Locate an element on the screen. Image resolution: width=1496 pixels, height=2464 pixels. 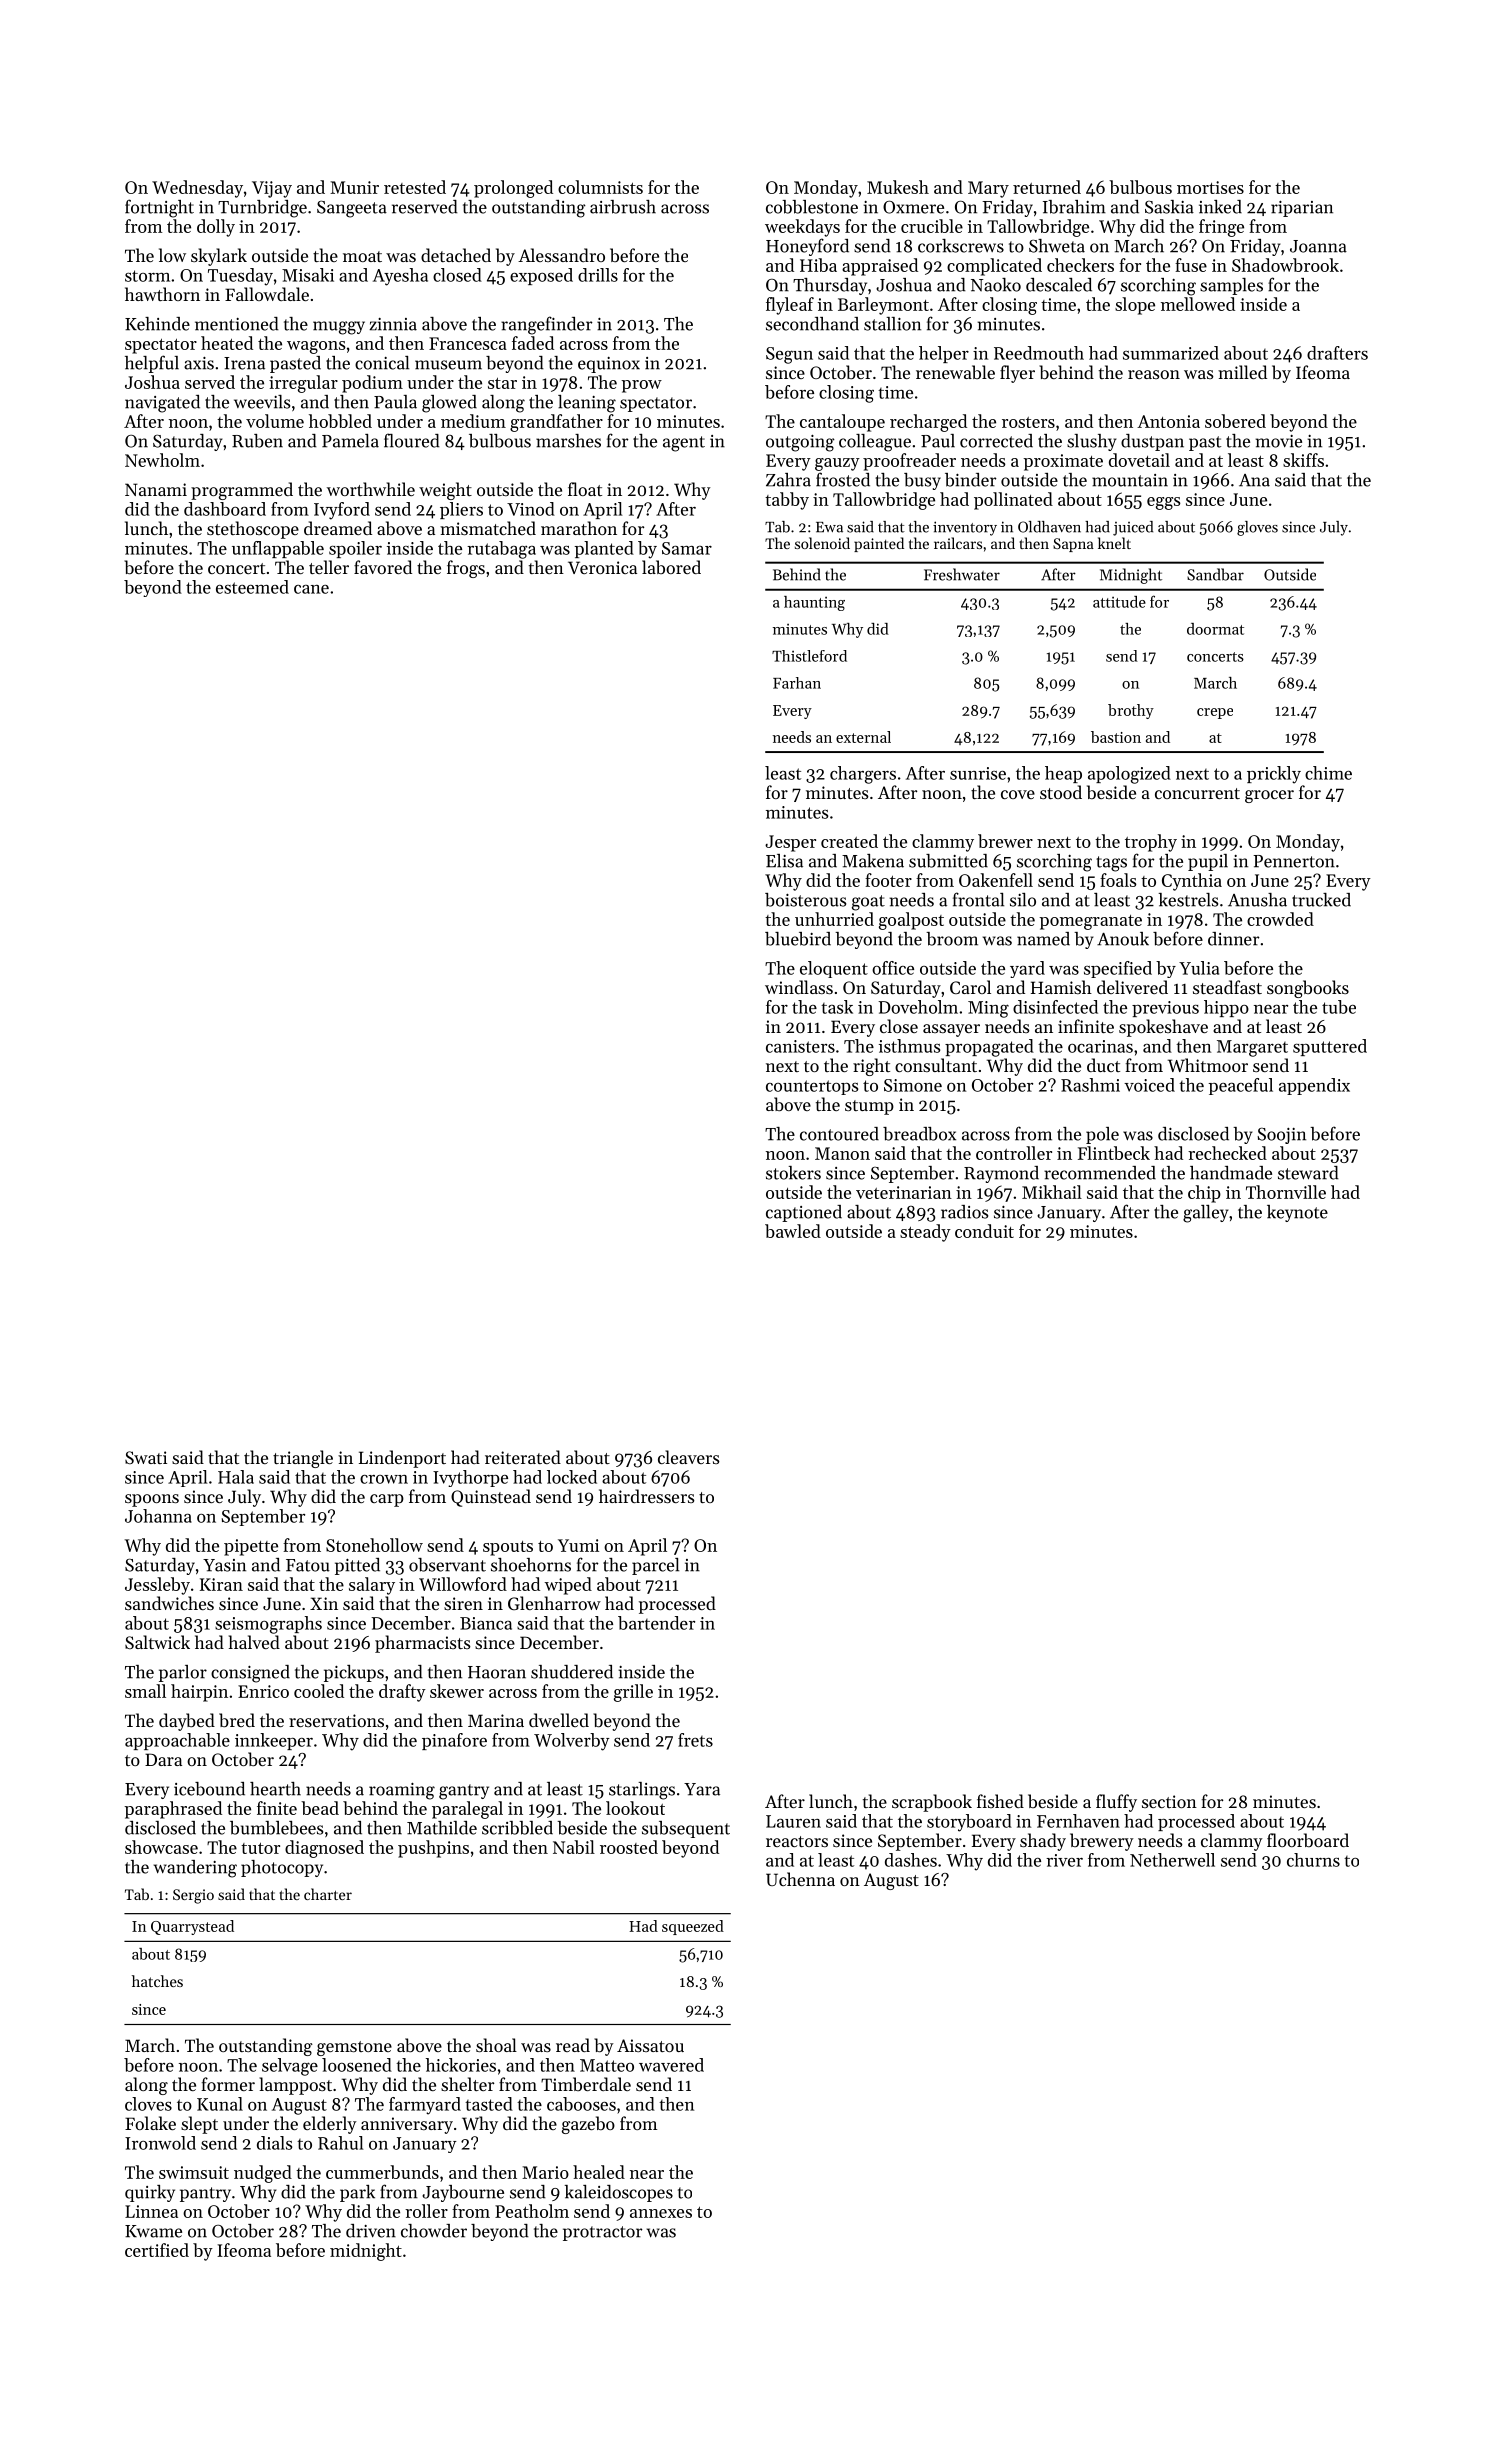
mortises is located at coordinates (1210, 187).
